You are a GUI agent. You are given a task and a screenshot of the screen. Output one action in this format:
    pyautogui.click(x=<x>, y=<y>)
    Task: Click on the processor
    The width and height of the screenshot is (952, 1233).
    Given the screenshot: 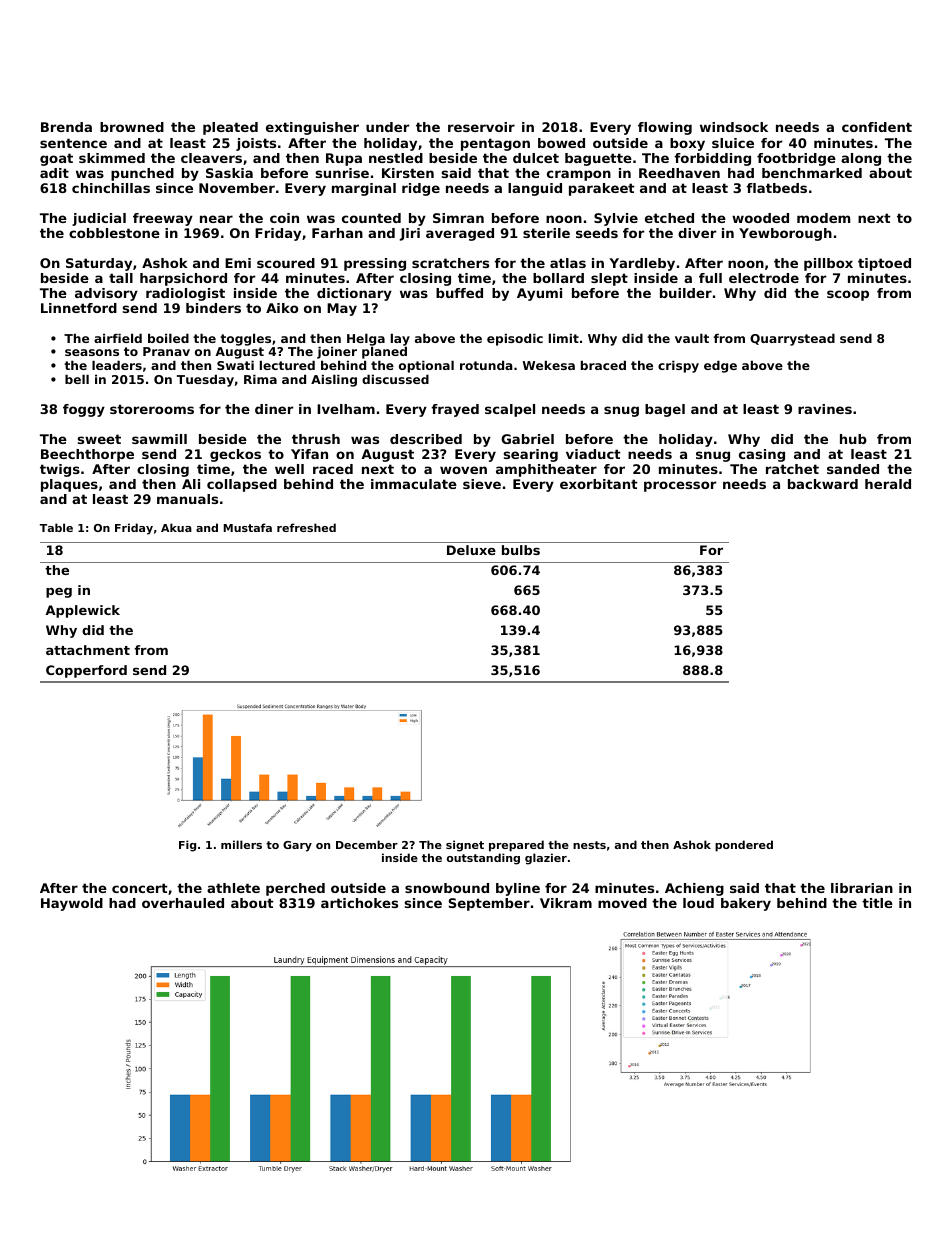 What is the action you would take?
    pyautogui.click(x=680, y=486)
